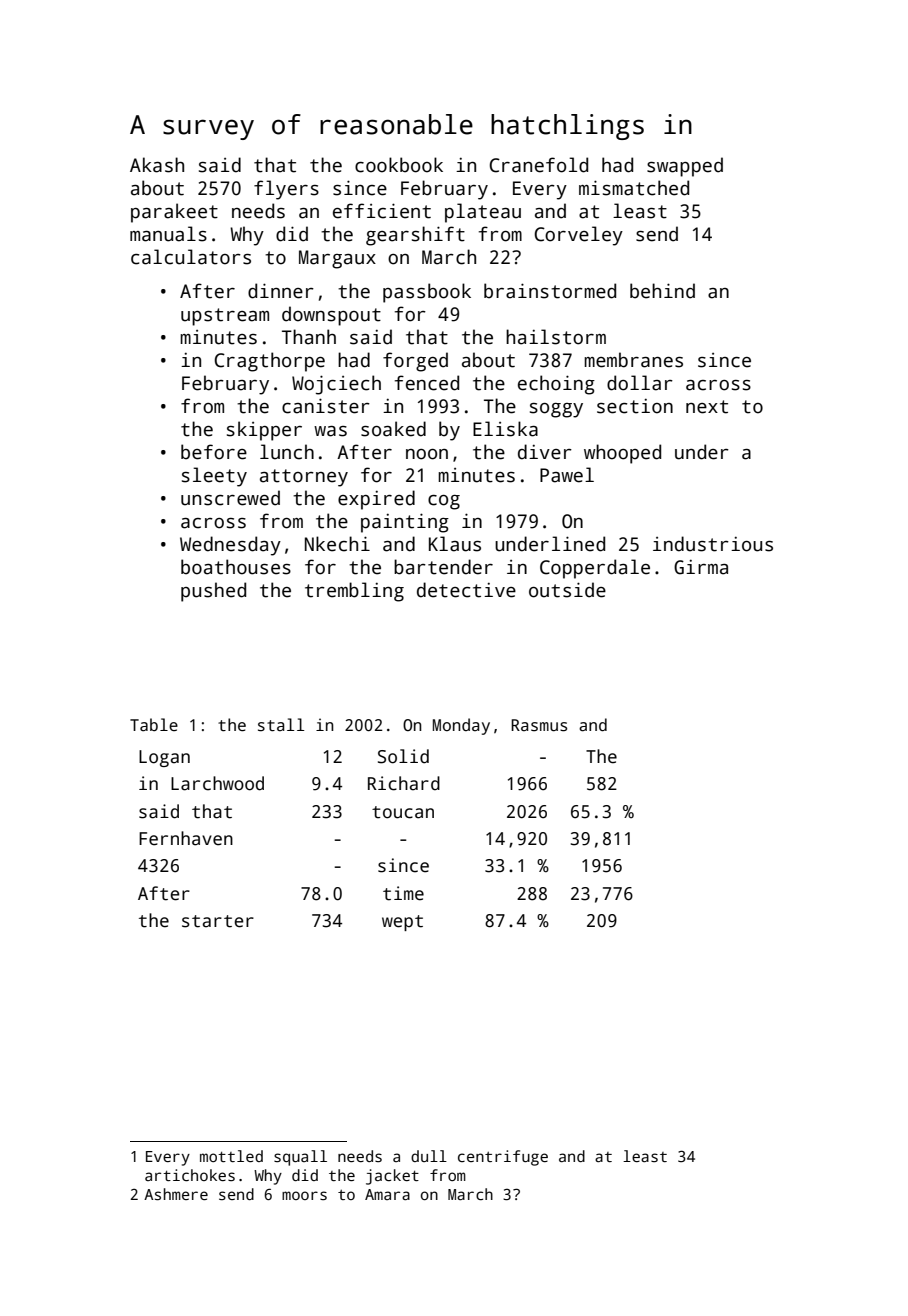 This page has height=1316, width=908. I want to click on fenced, so click(427, 383).
